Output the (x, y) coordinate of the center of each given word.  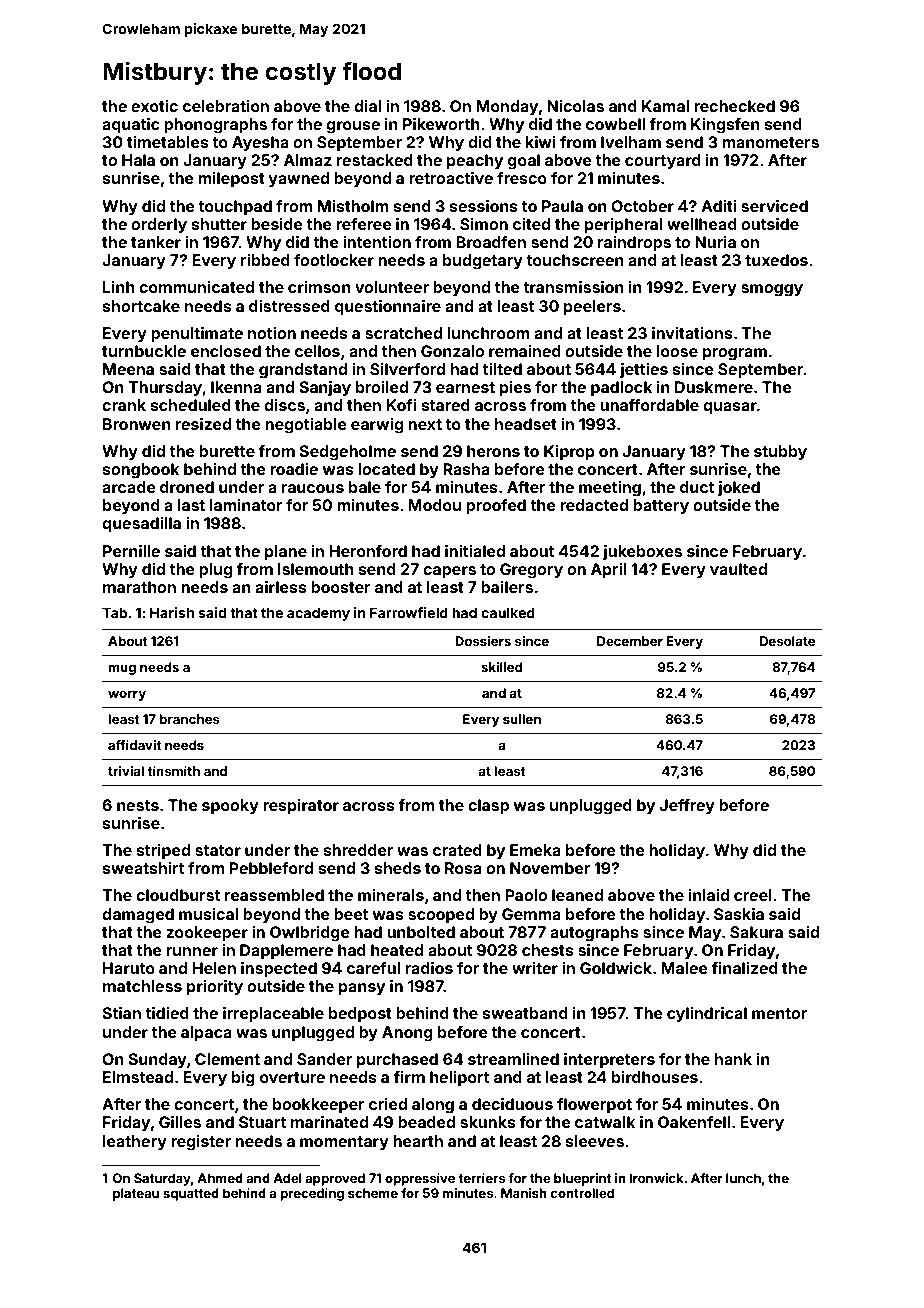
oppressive (420, 1179)
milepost (231, 180)
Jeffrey (687, 807)
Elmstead (138, 1077)
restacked (375, 160)
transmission (573, 287)
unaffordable (649, 405)
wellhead (702, 224)
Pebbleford (271, 868)
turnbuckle (144, 351)
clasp (488, 807)
